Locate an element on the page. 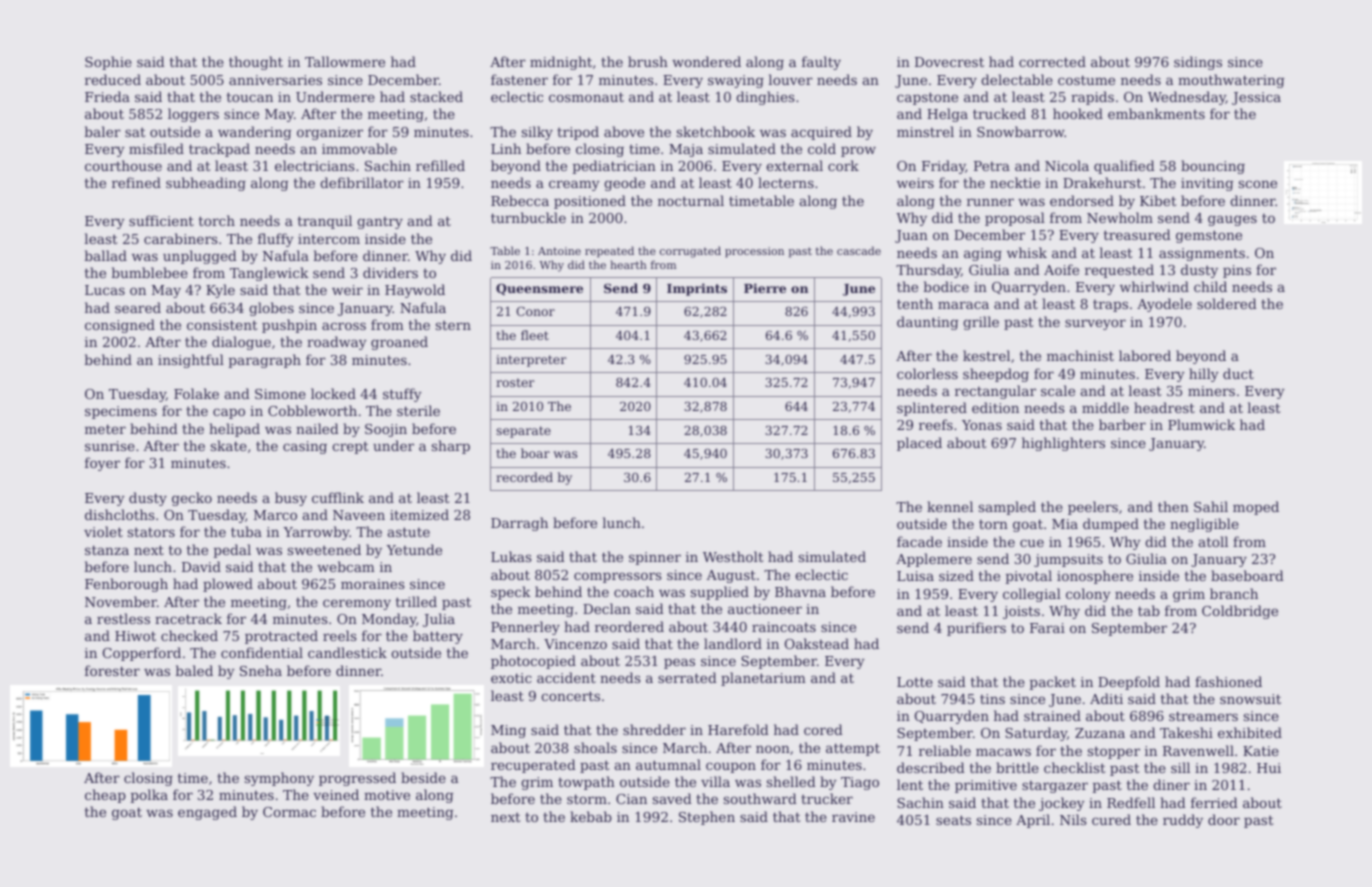  hilly is located at coordinates (1204, 375).
